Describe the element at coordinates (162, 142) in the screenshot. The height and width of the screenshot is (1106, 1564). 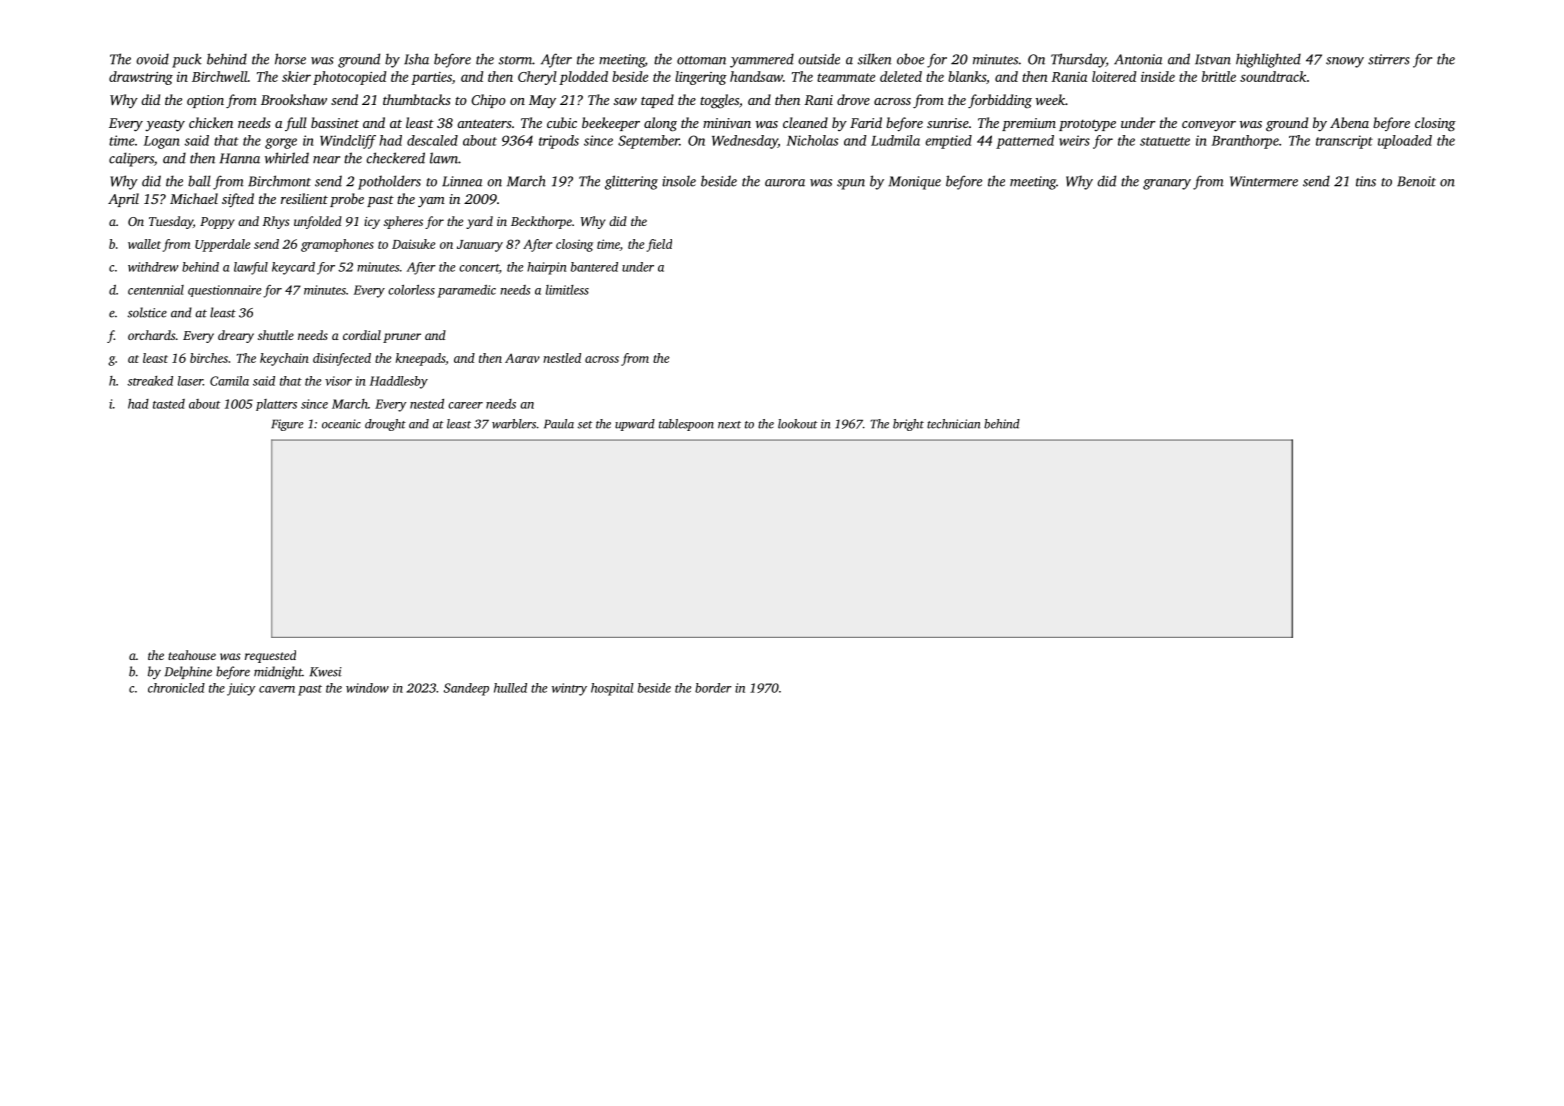
I see `Logan` at that location.
